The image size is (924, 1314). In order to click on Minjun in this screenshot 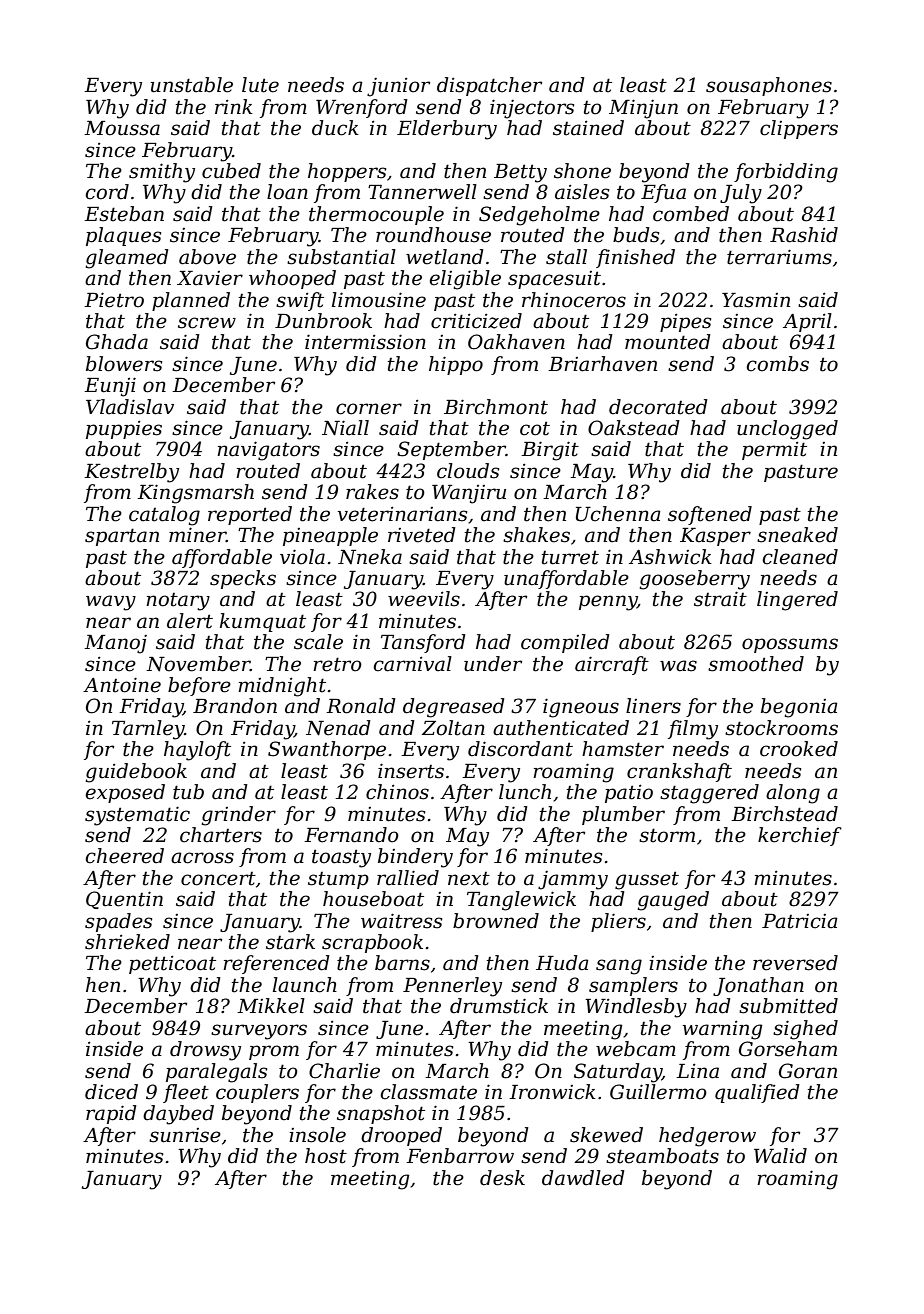, I will do `click(643, 109)`.
